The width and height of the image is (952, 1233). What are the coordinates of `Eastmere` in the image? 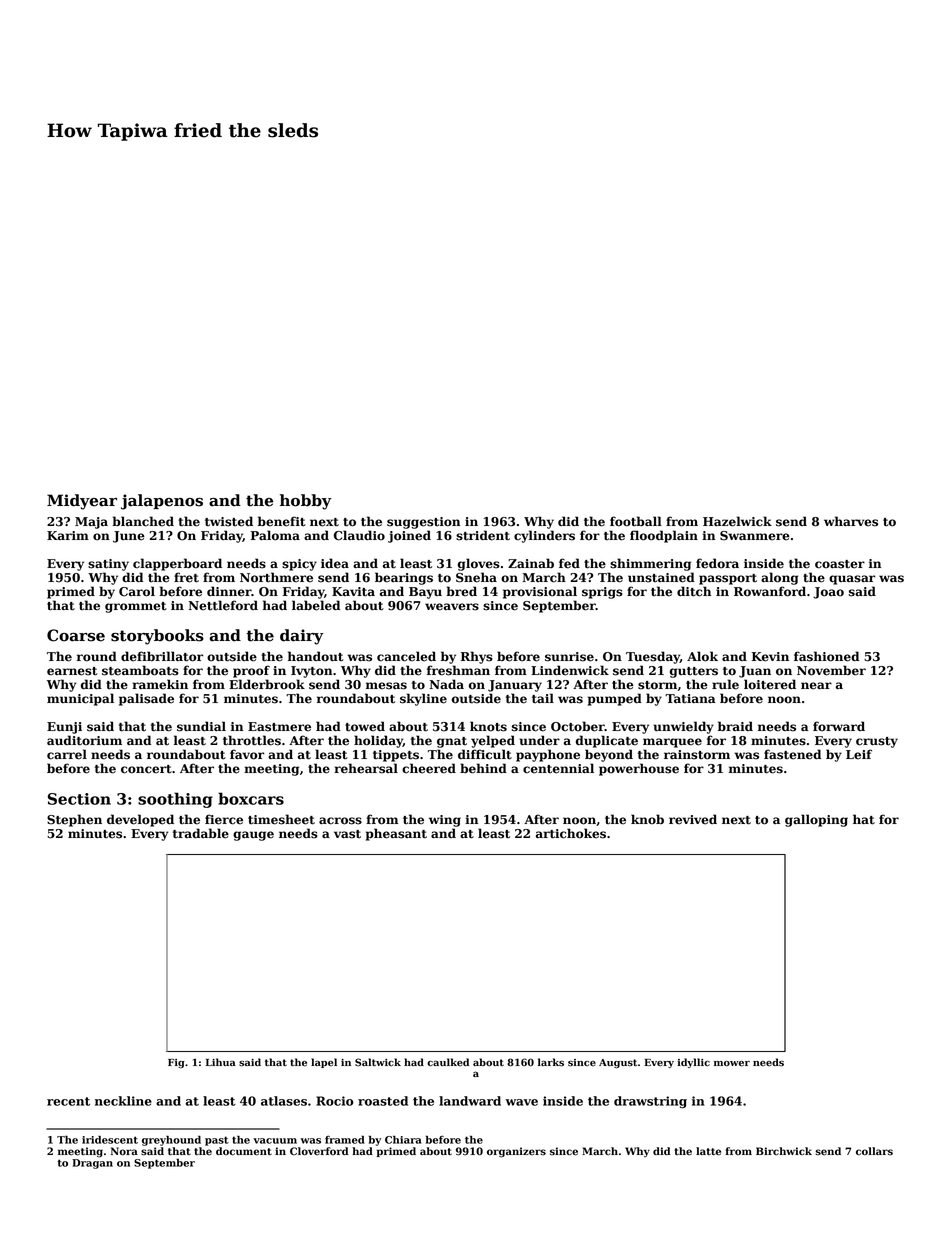 It's located at (279, 727).
